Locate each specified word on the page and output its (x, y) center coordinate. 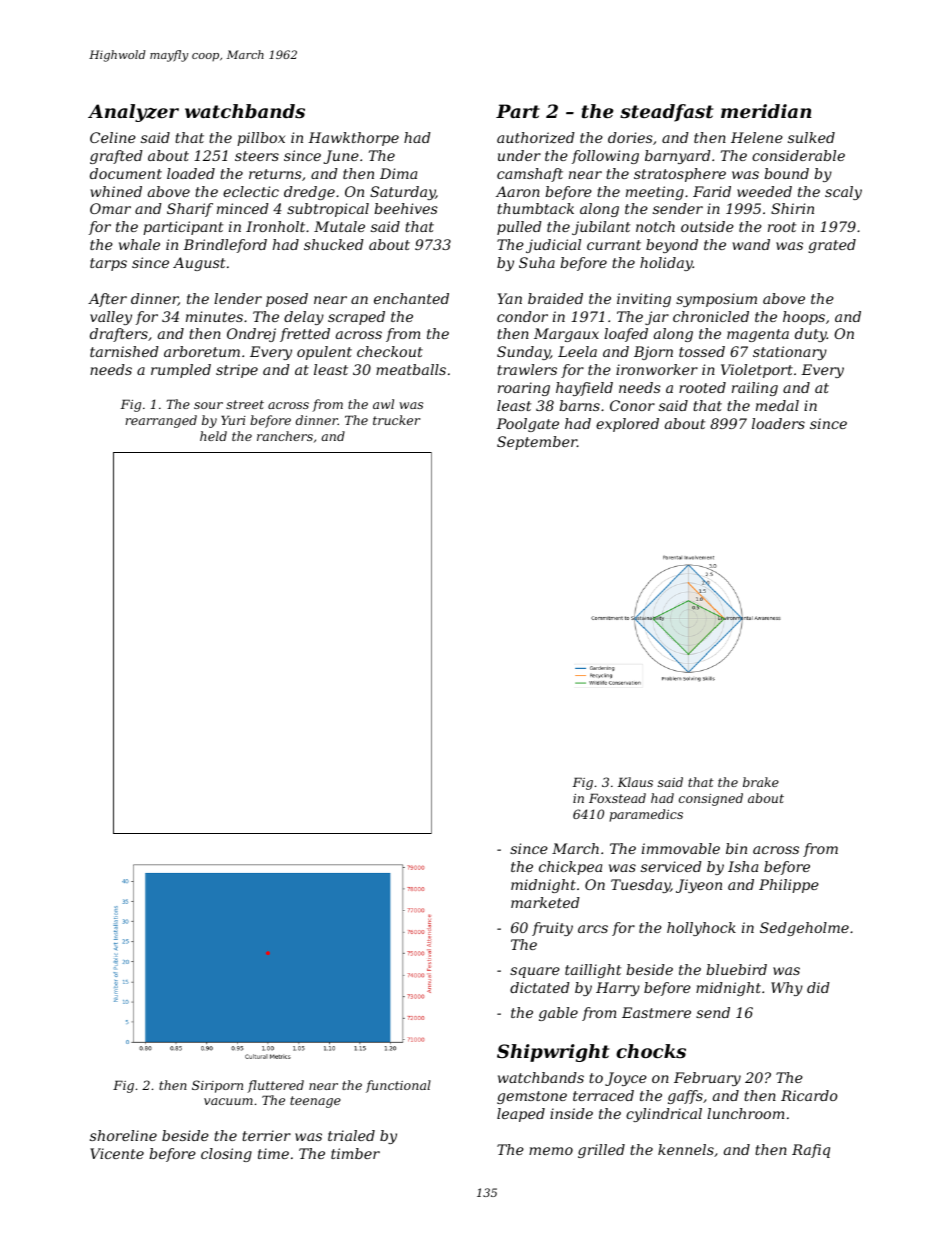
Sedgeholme (804, 929)
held (213, 436)
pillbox (261, 139)
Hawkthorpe (353, 139)
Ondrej (251, 335)
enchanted (411, 298)
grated (832, 246)
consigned (711, 799)
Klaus (635, 782)
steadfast (666, 113)
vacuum (228, 1101)
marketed (545, 902)
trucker (396, 420)
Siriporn (217, 1086)
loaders (778, 423)
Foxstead (617, 798)
